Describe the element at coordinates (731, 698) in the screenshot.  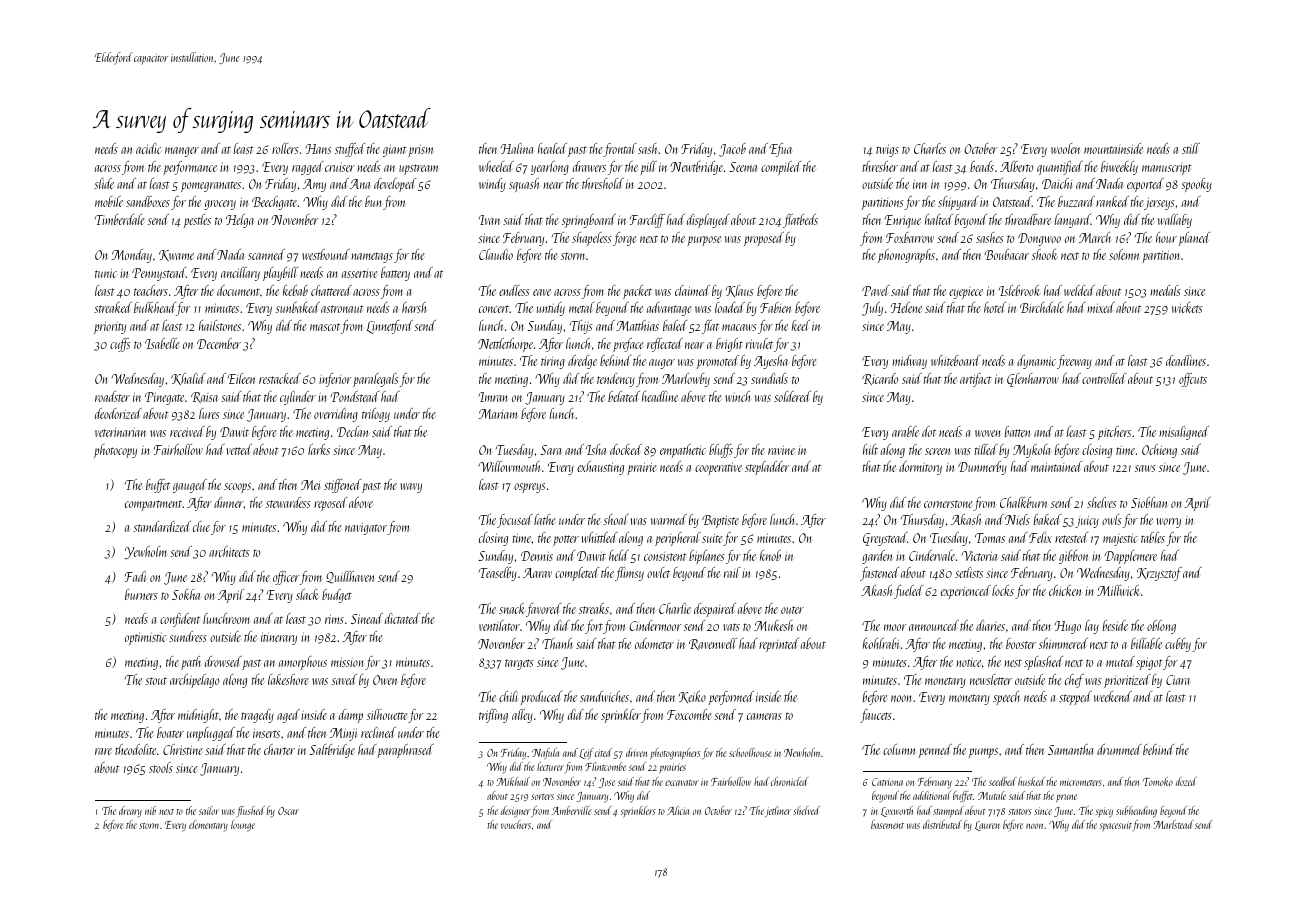
I see `performed` at that location.
